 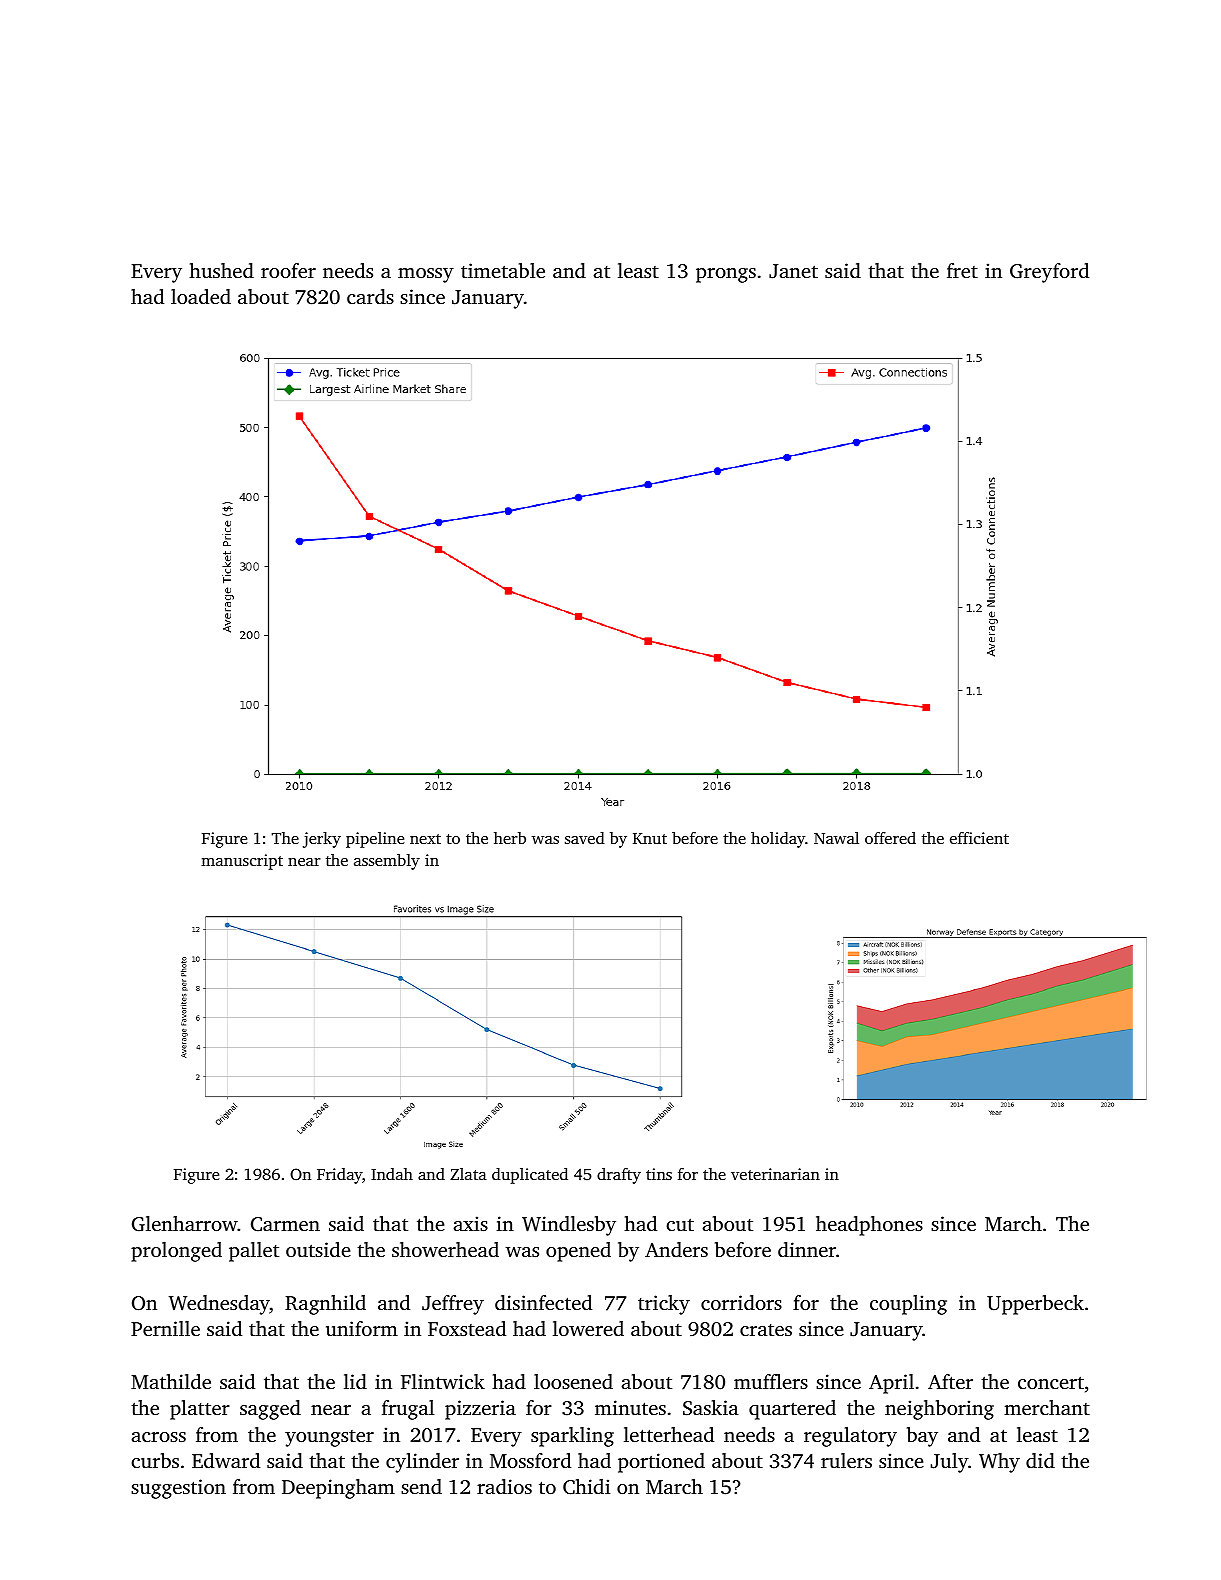 I want to click on prongs, so click(x=726, y=275).
